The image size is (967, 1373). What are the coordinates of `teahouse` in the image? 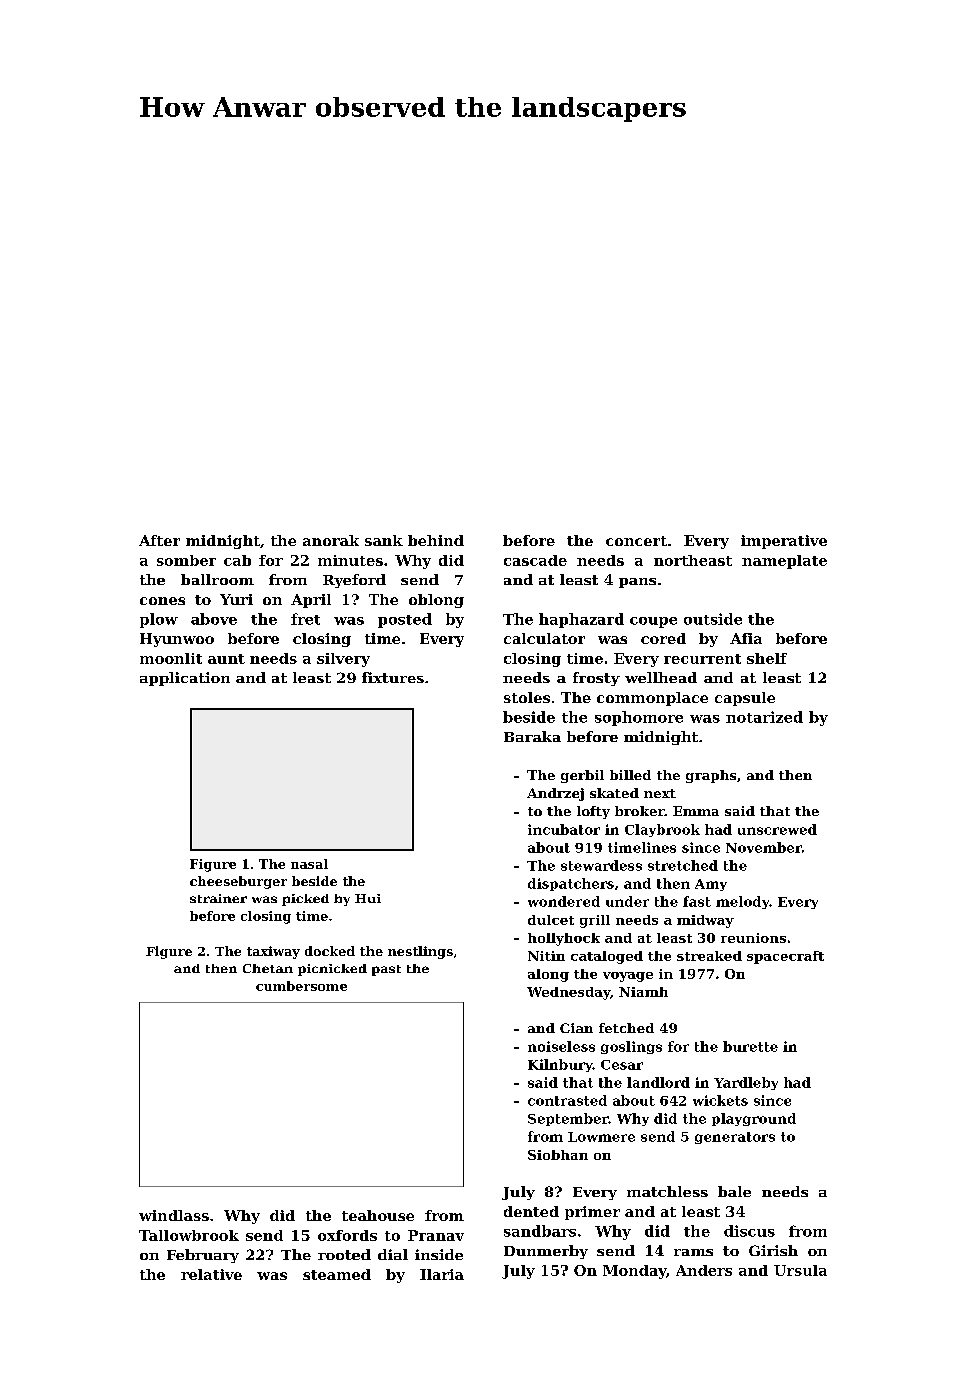 It's located at (378, 1215).
